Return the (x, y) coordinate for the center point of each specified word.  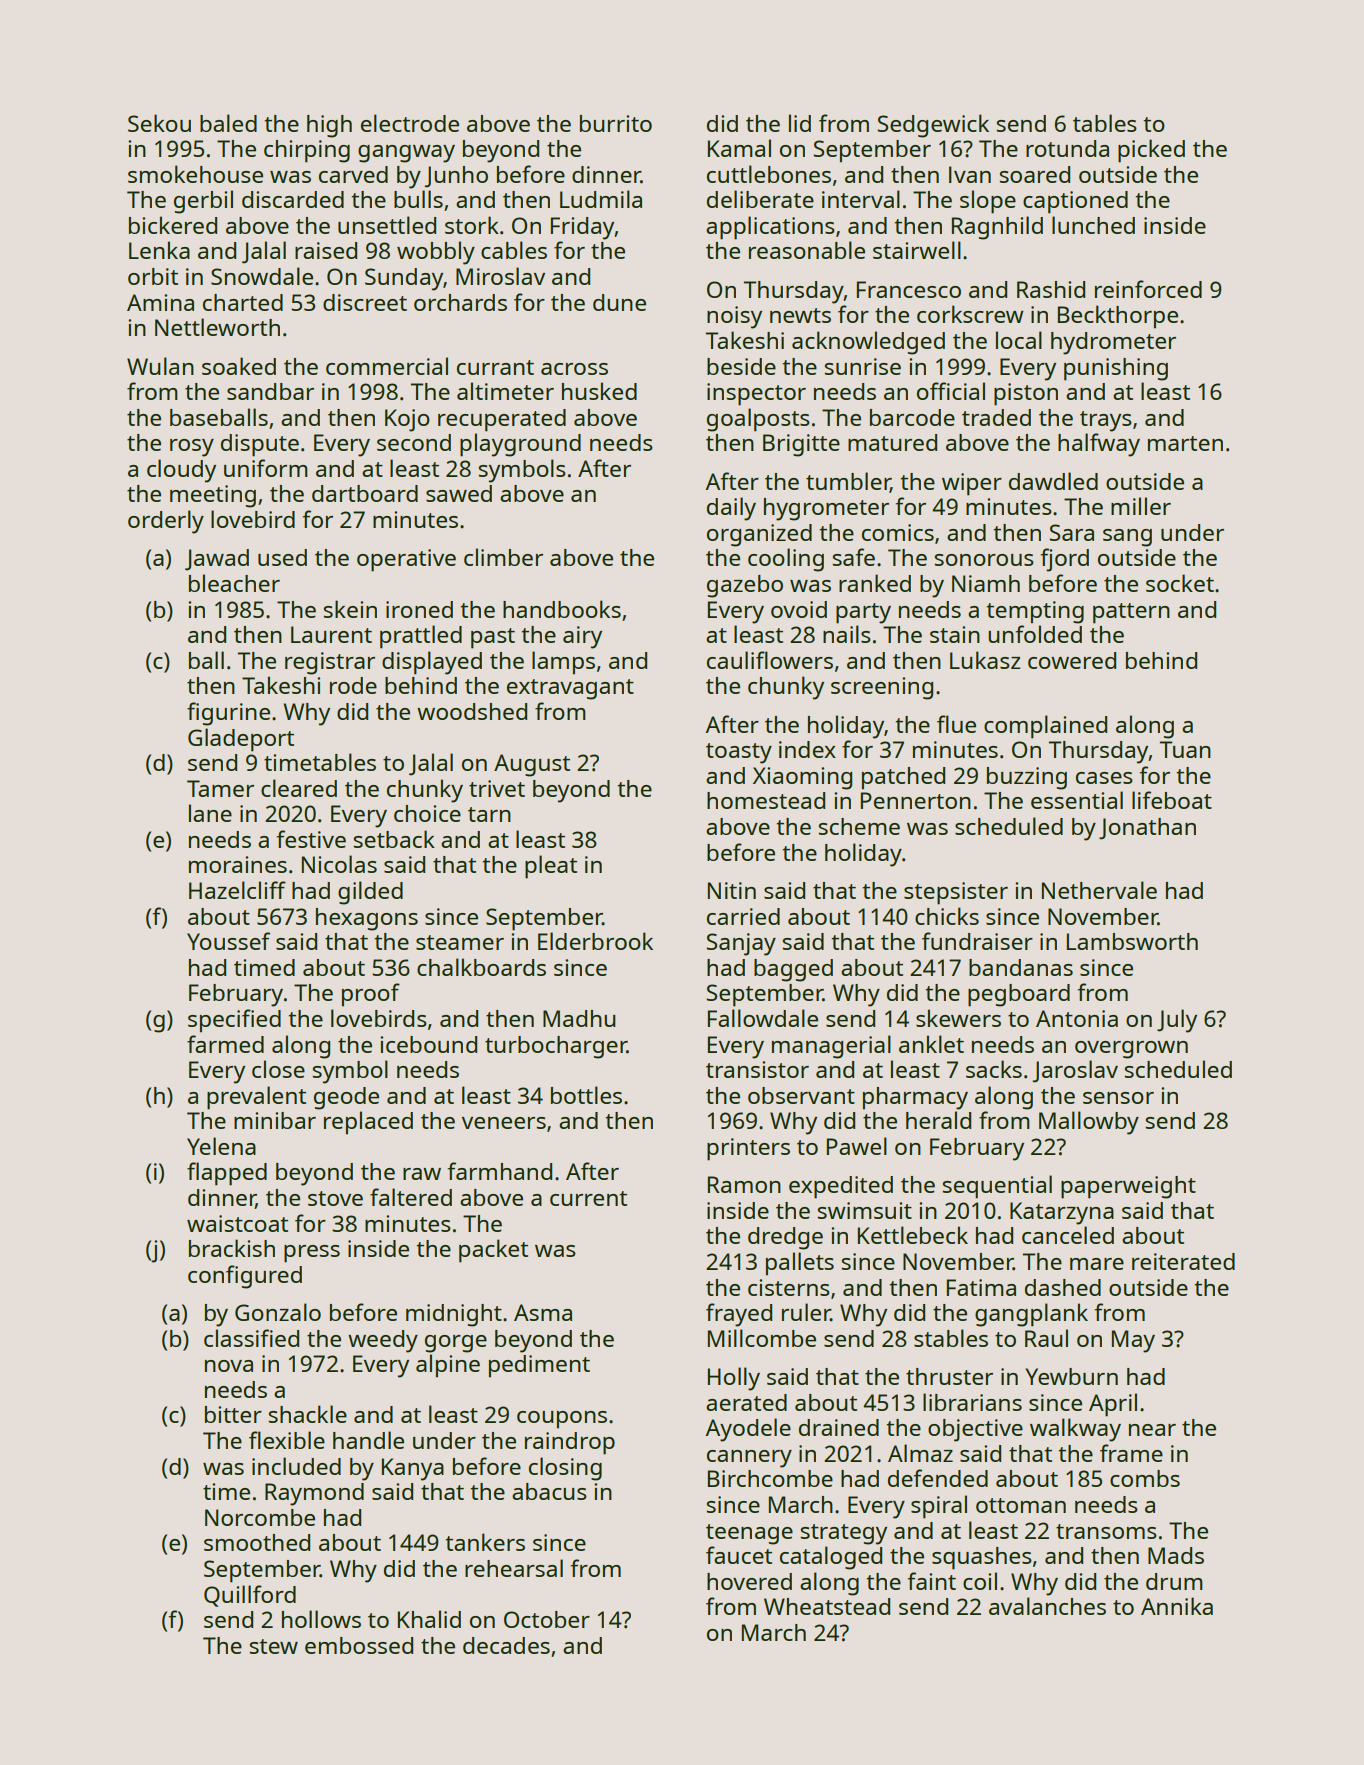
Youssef (228, 941)
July (1177, 1021)
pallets (800, 1264)
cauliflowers (770, 660)
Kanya (413, 1469)
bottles (586, 1095)
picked (1151, 151)
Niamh (986, 583)
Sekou (159, 123)
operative (406, 560)
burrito (616, 123)
